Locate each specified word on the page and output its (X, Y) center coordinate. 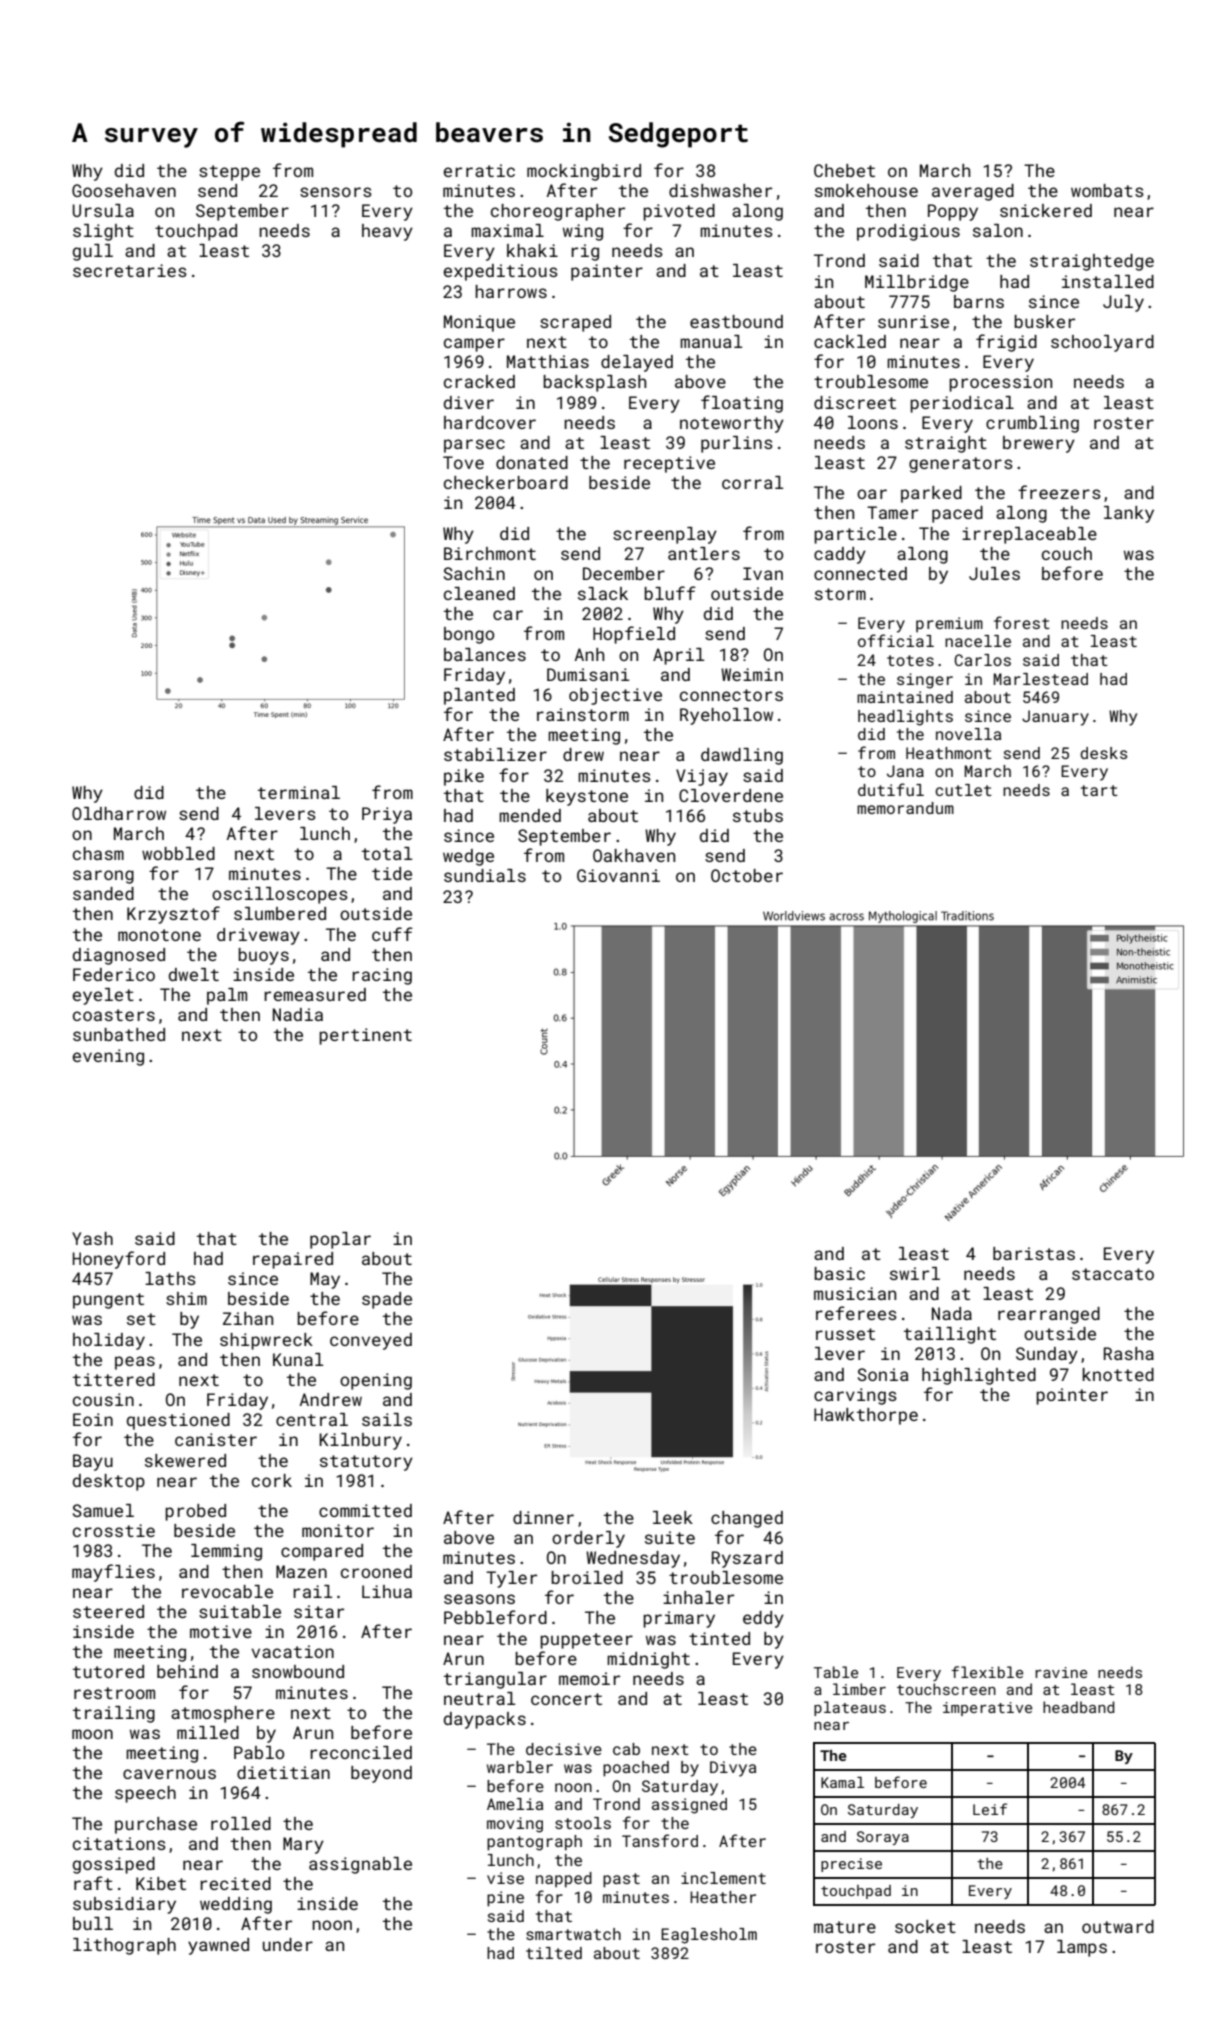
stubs (758, 815)
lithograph (124, 1946)
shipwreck (266, 1341)
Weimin (752, 674)
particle (855, 535)
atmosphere (223, 1714)
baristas (1034, 1253)
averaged (973, 192)
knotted (1118, 1374)
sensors (336, 192)
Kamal (842, 1782)
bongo (469, 635)
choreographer (558, 212)
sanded (103, 893)
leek (673, 1517)
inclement (723, 1878)
